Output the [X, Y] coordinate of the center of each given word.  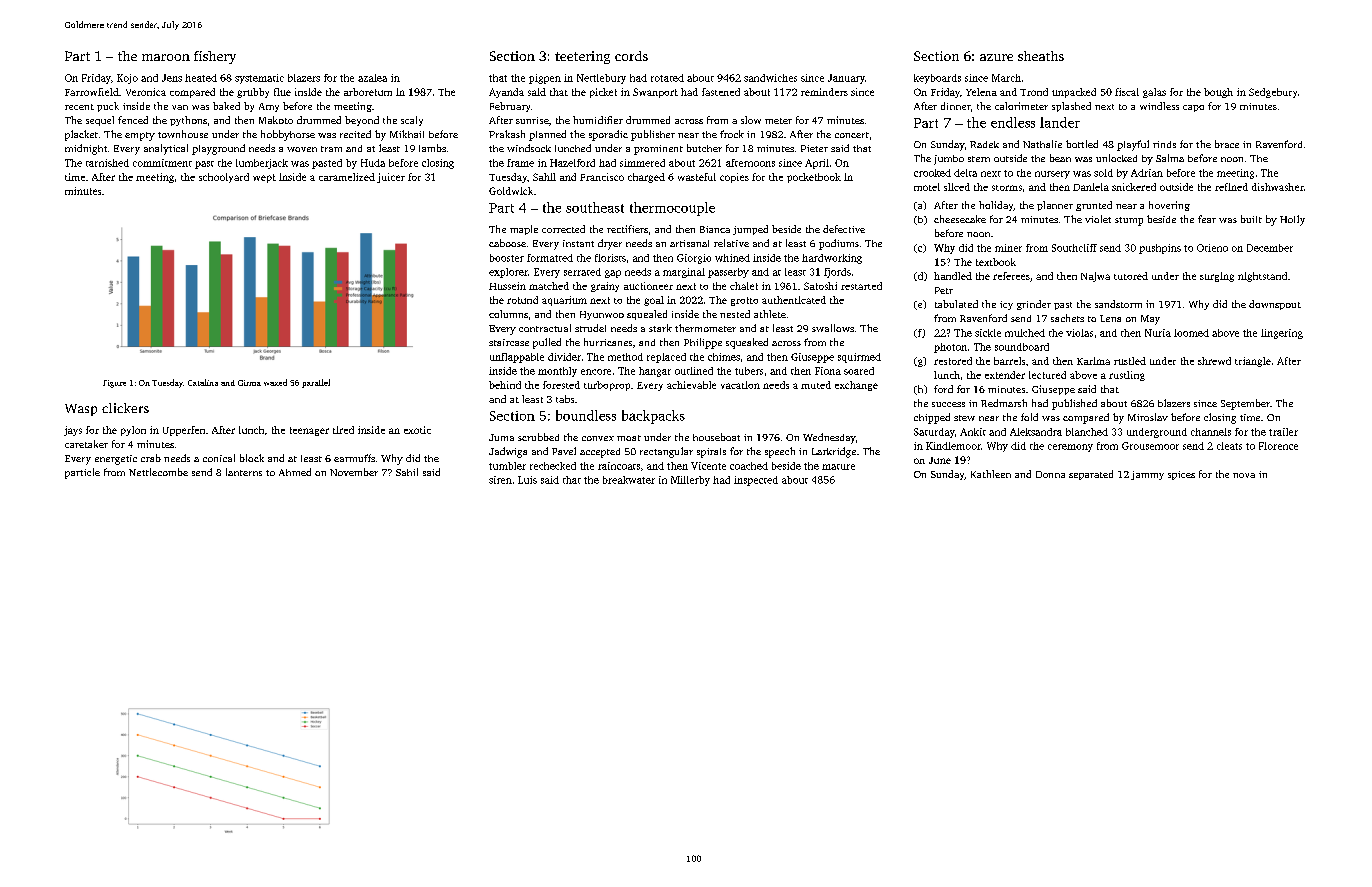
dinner [956, 106]
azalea [372, 78]
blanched [1087, 432]
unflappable [517, 358]
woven [302, 149]
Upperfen [184, 431]
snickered [1134, 187]
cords [631, 56]
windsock [529, 148]
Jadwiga [508, 452]
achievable [691, 385]
